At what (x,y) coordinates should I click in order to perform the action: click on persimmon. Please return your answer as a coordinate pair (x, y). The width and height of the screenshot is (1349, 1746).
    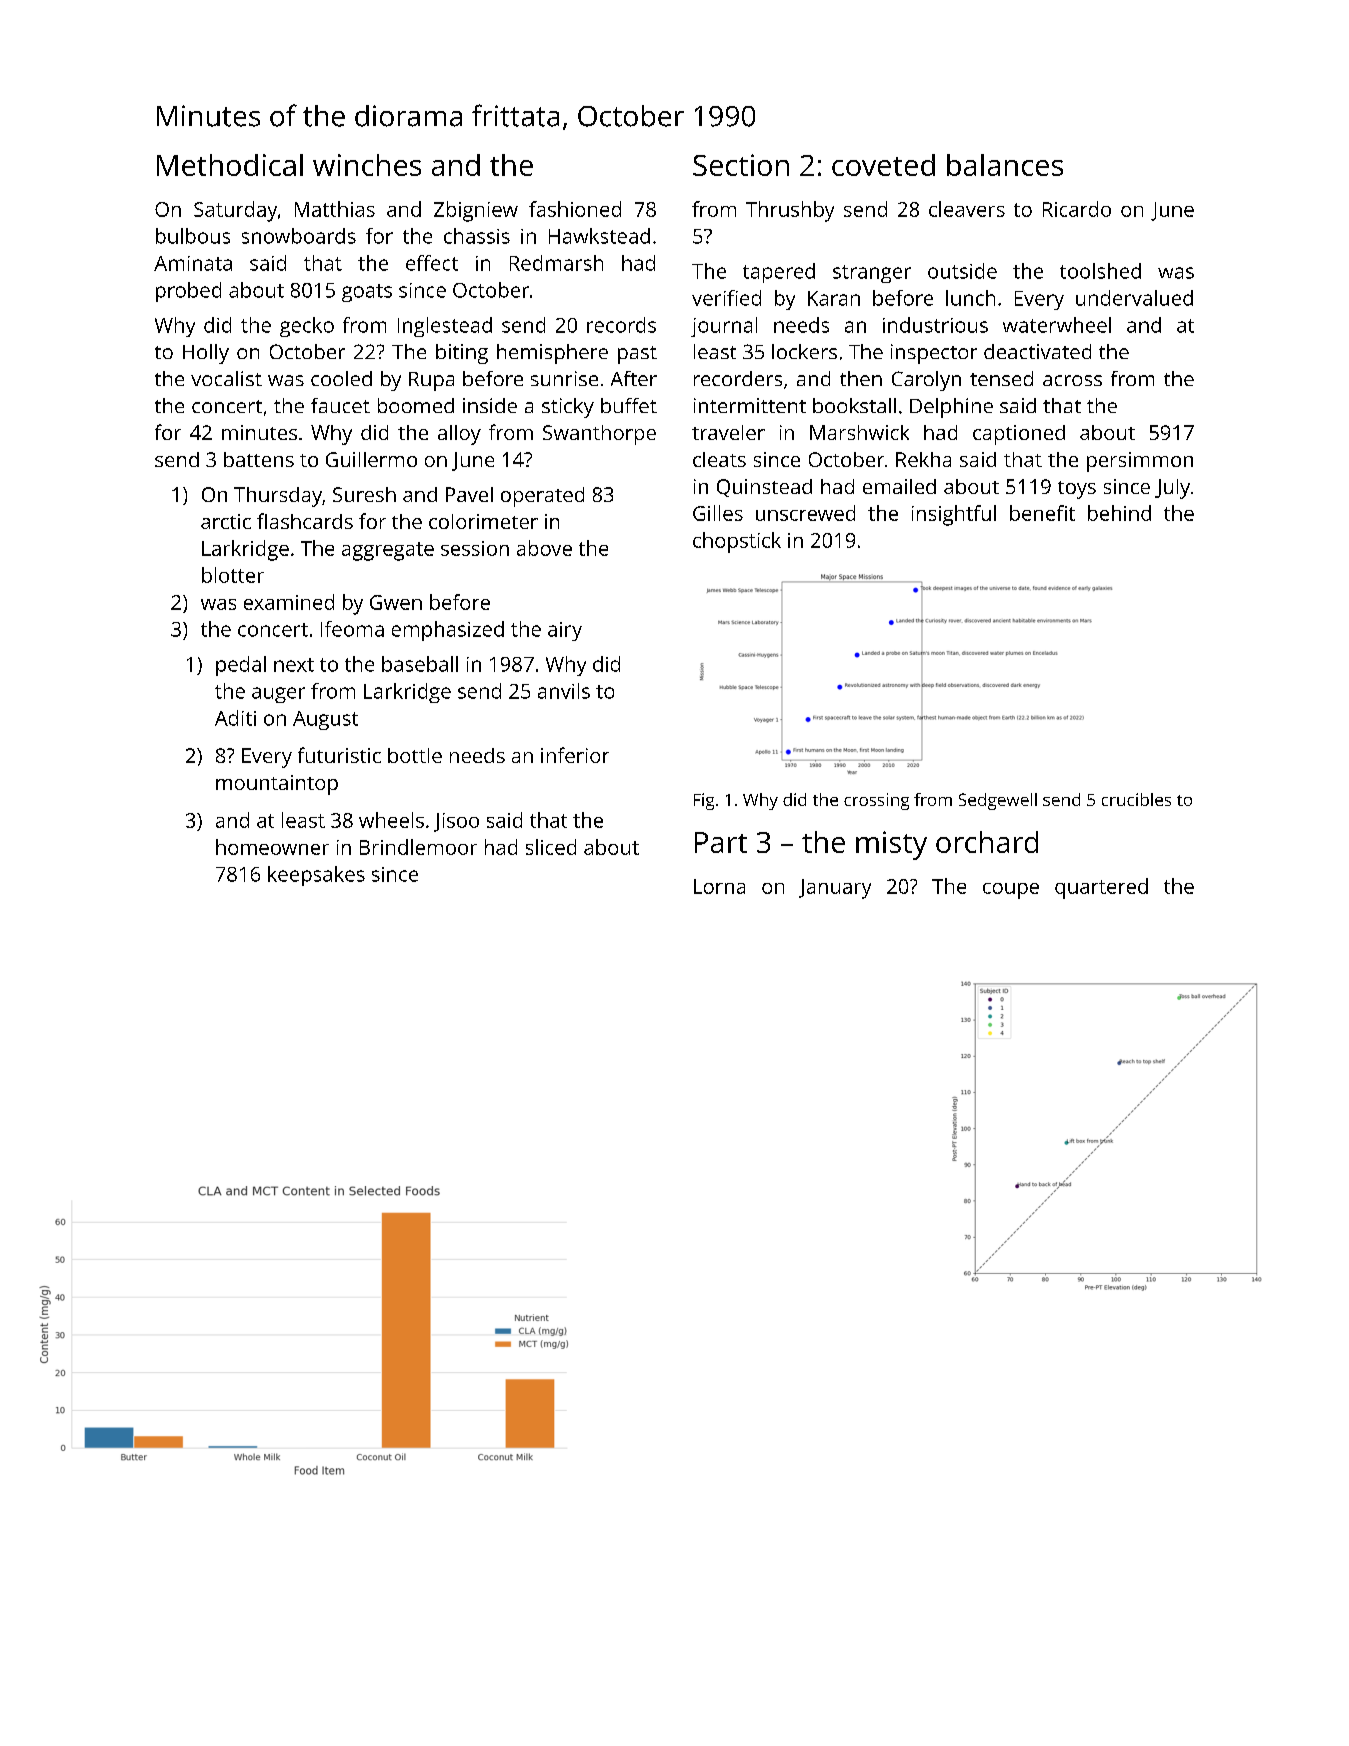
    Looking at the image, I should click on (1140, 462).
